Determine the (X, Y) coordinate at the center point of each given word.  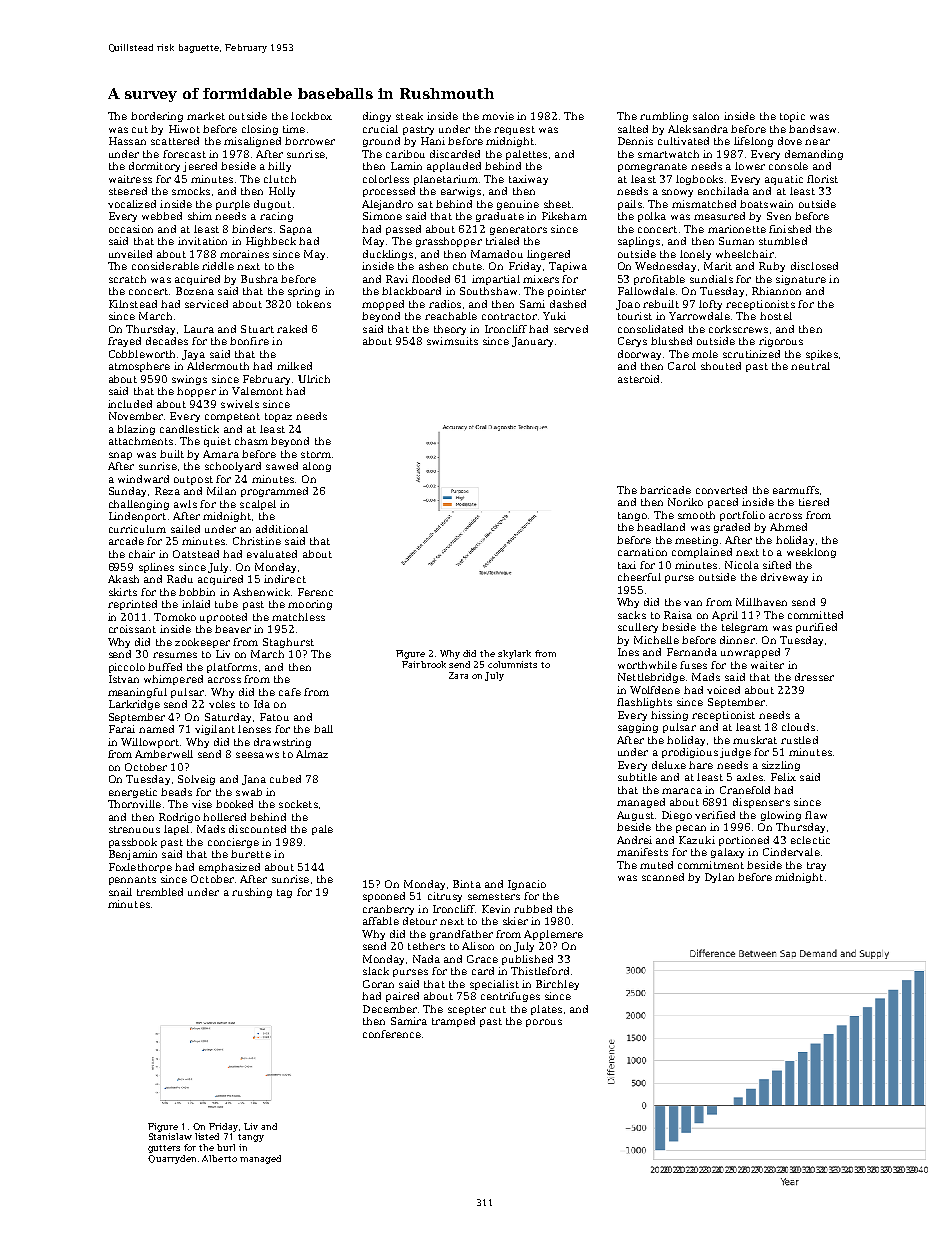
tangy (251, 1138)
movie (498, 116)
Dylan (719, 878)
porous (544, 1023)
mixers (541, 279)
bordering (157, 117)
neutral (810, 366)
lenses (254, 729)
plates (546, 1010)
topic (792, 117)
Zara (458, 675)
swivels (240, 404)
